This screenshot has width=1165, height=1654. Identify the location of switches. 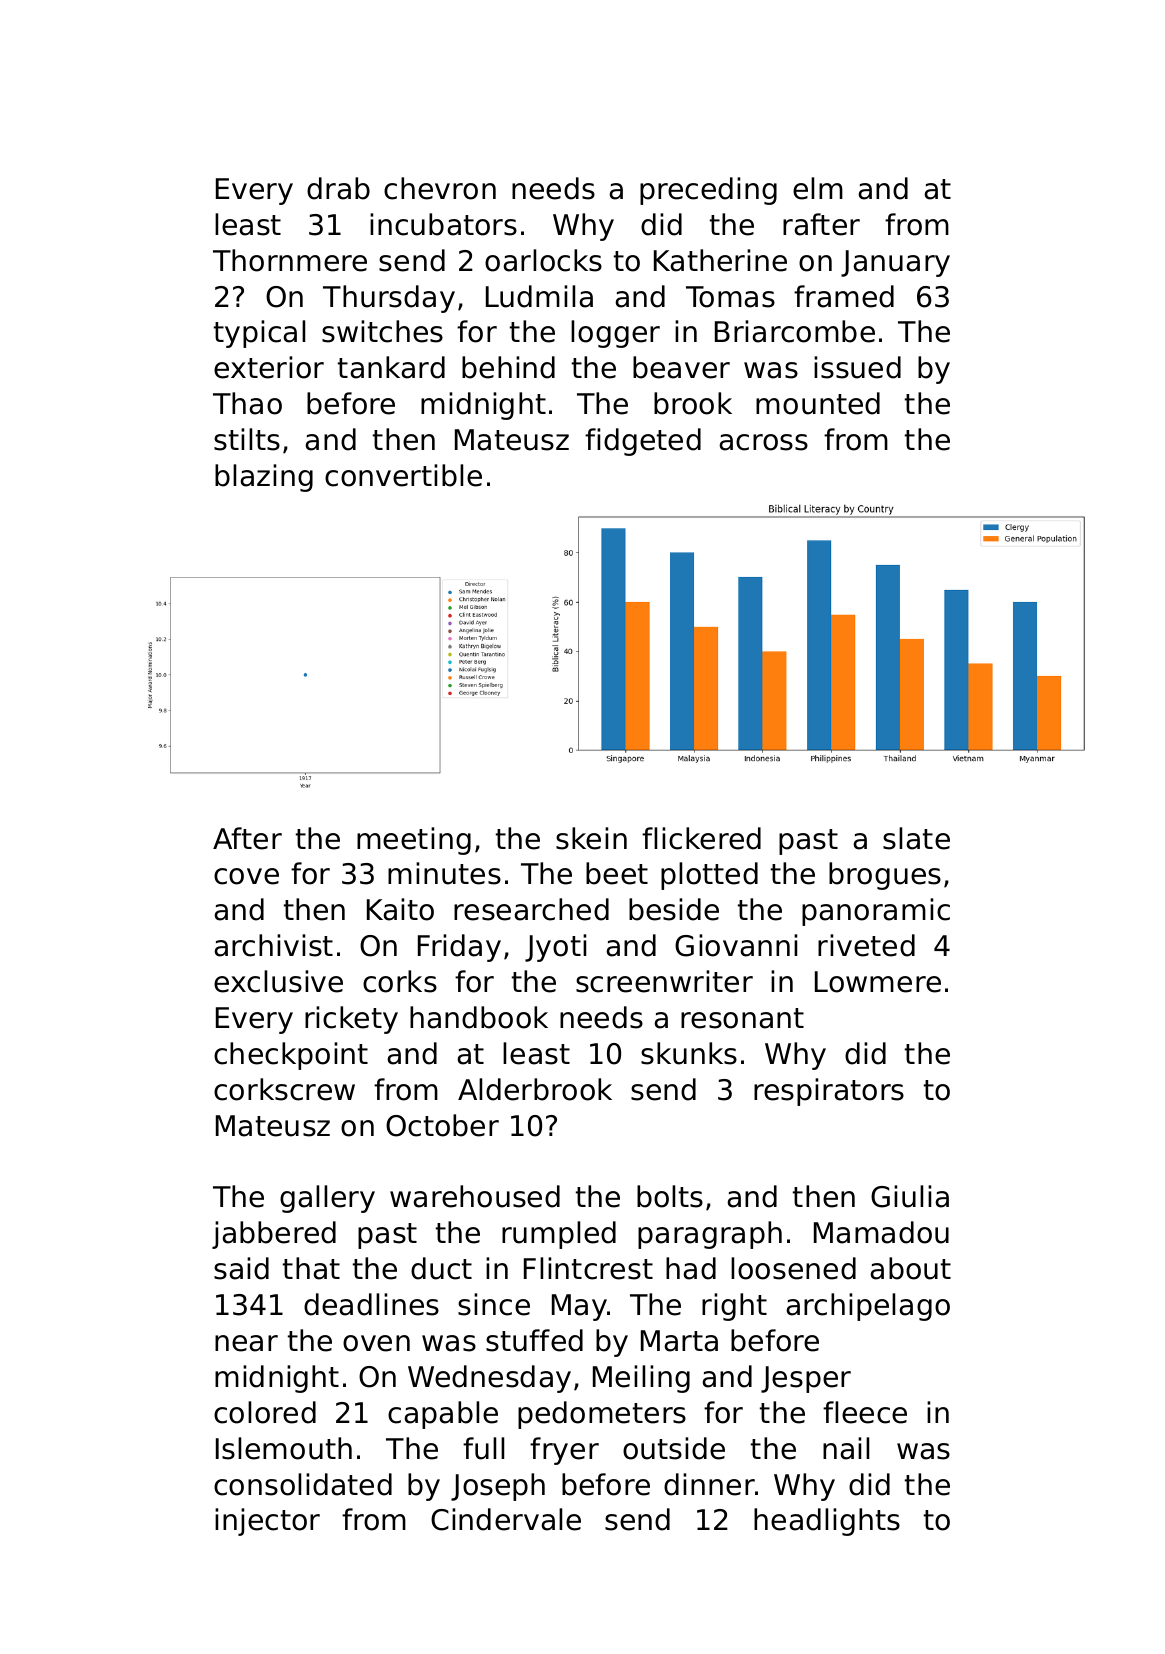
(382, 331).
